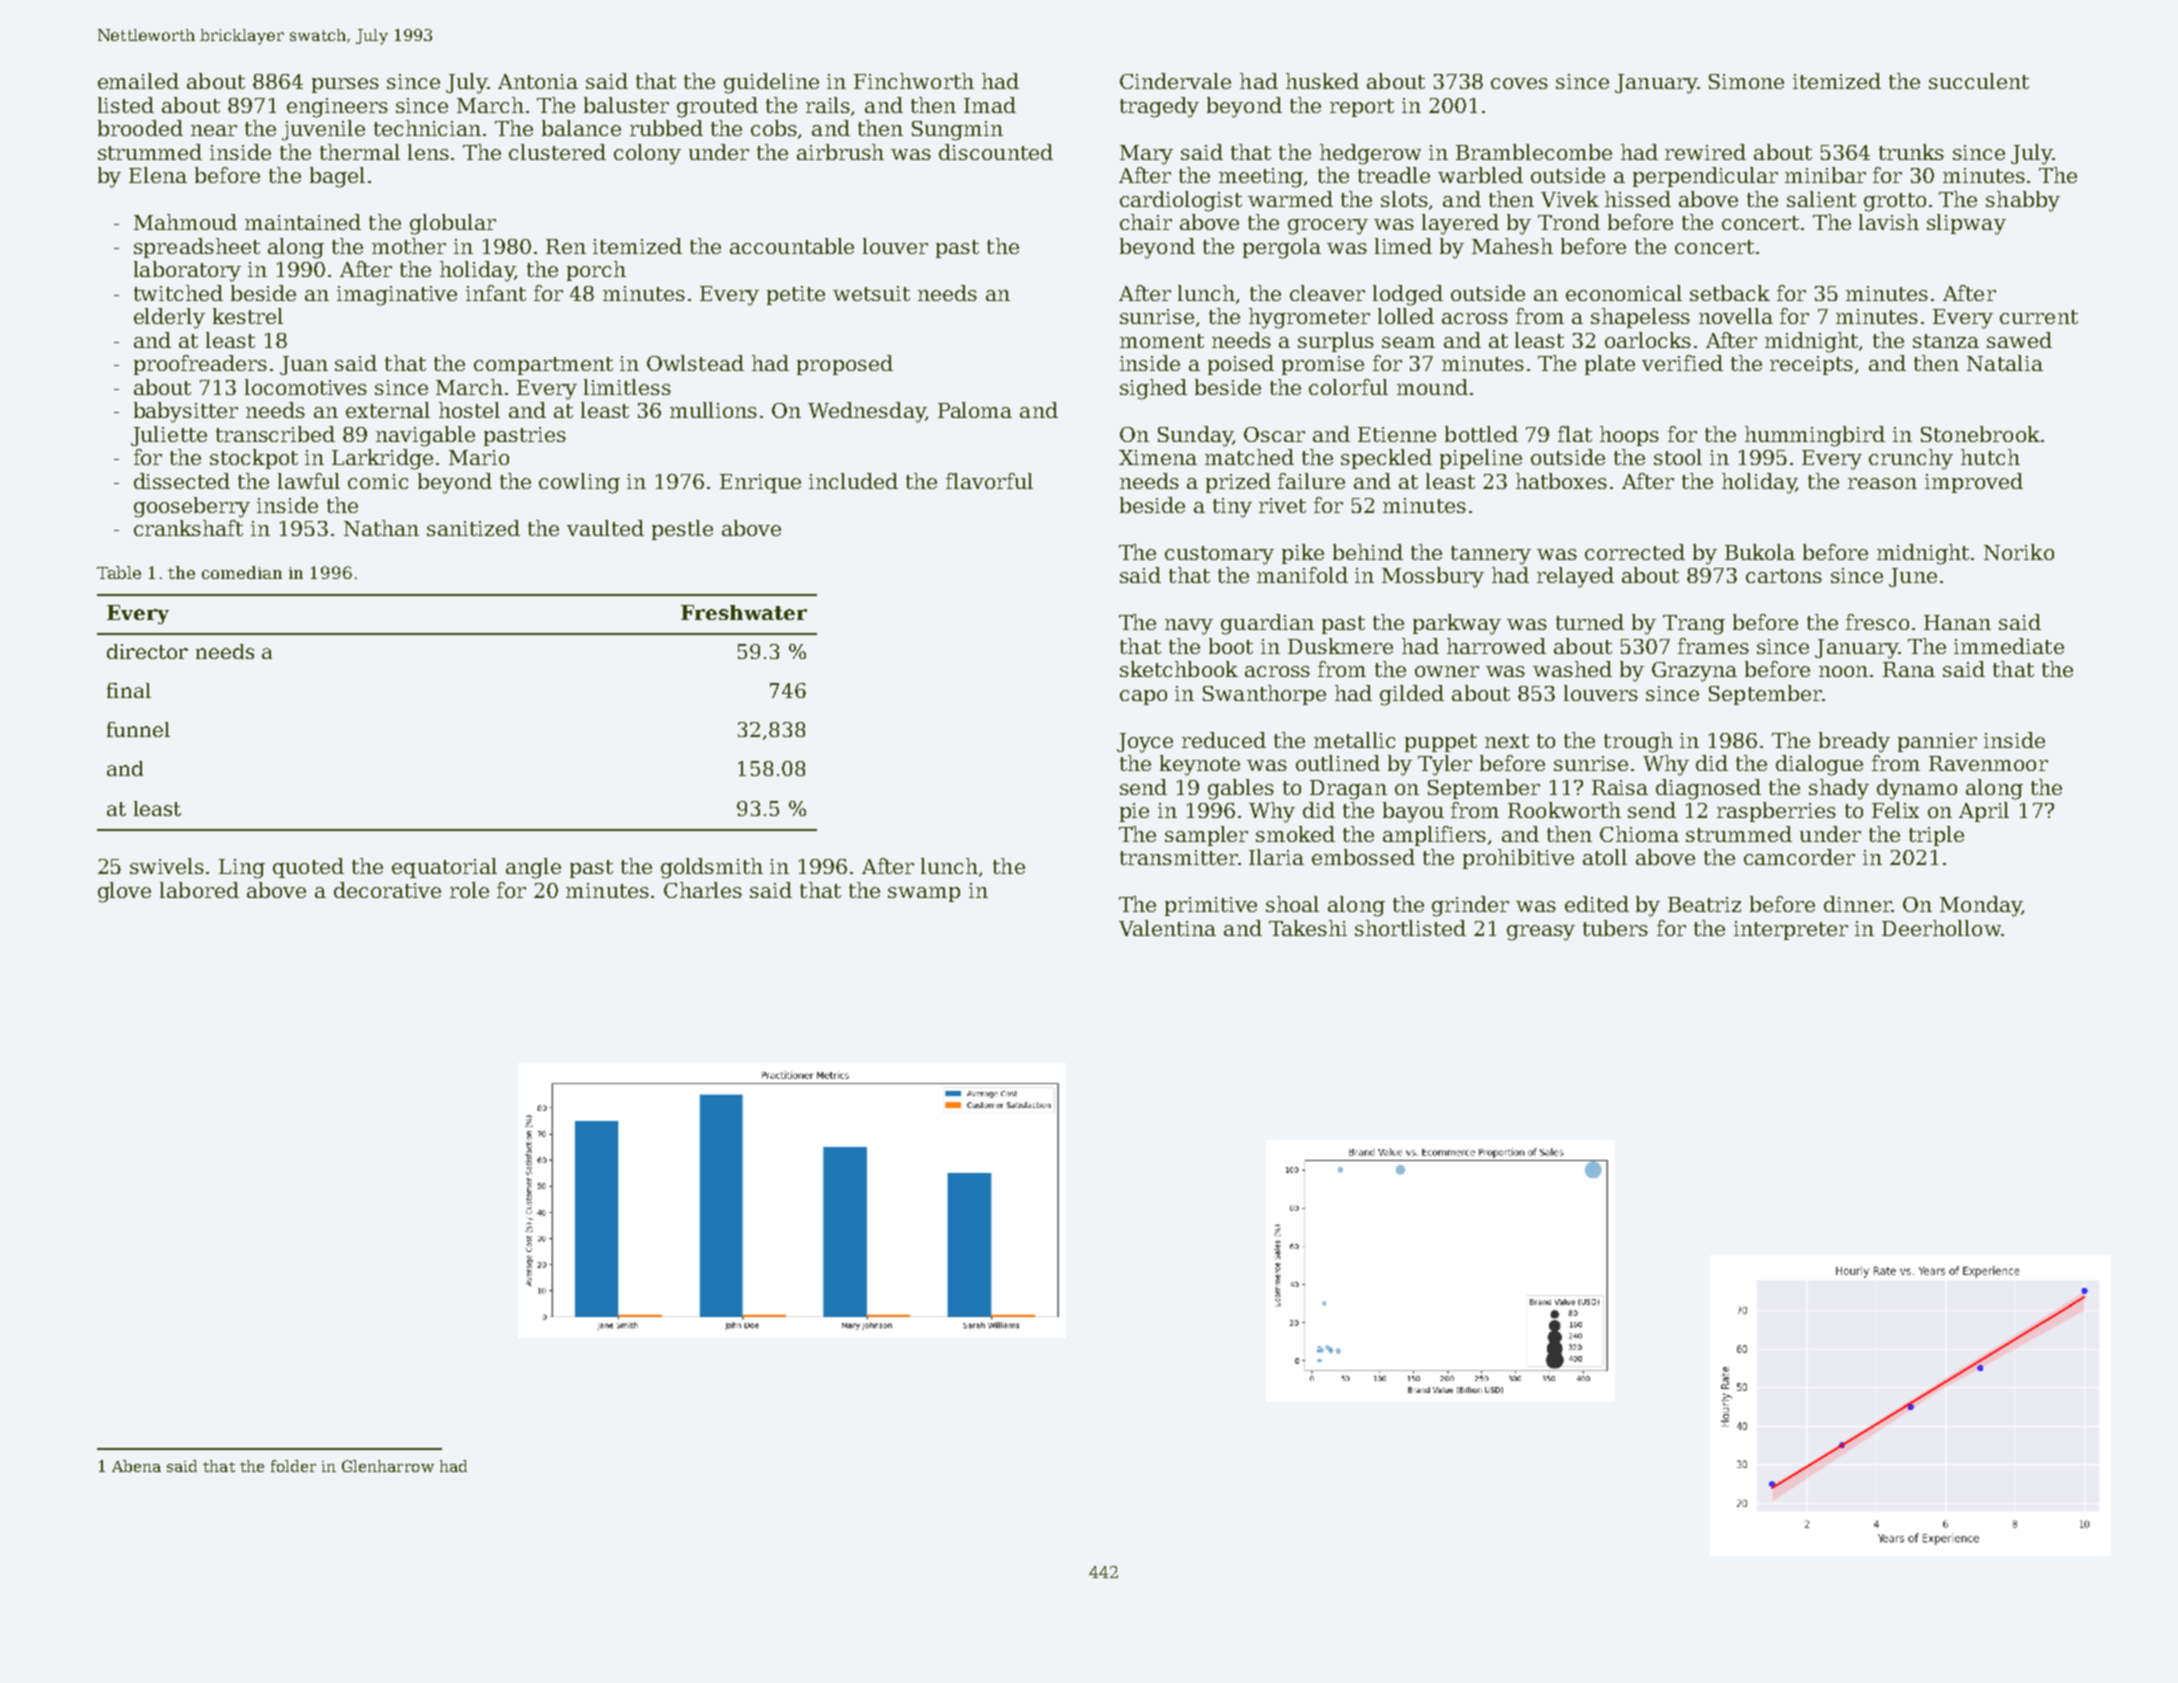 The image size is (2178, 1683). What do you see at coordinates (2023, 201) in the document?
I see `shabby` at bounding box center [2023, 201].
